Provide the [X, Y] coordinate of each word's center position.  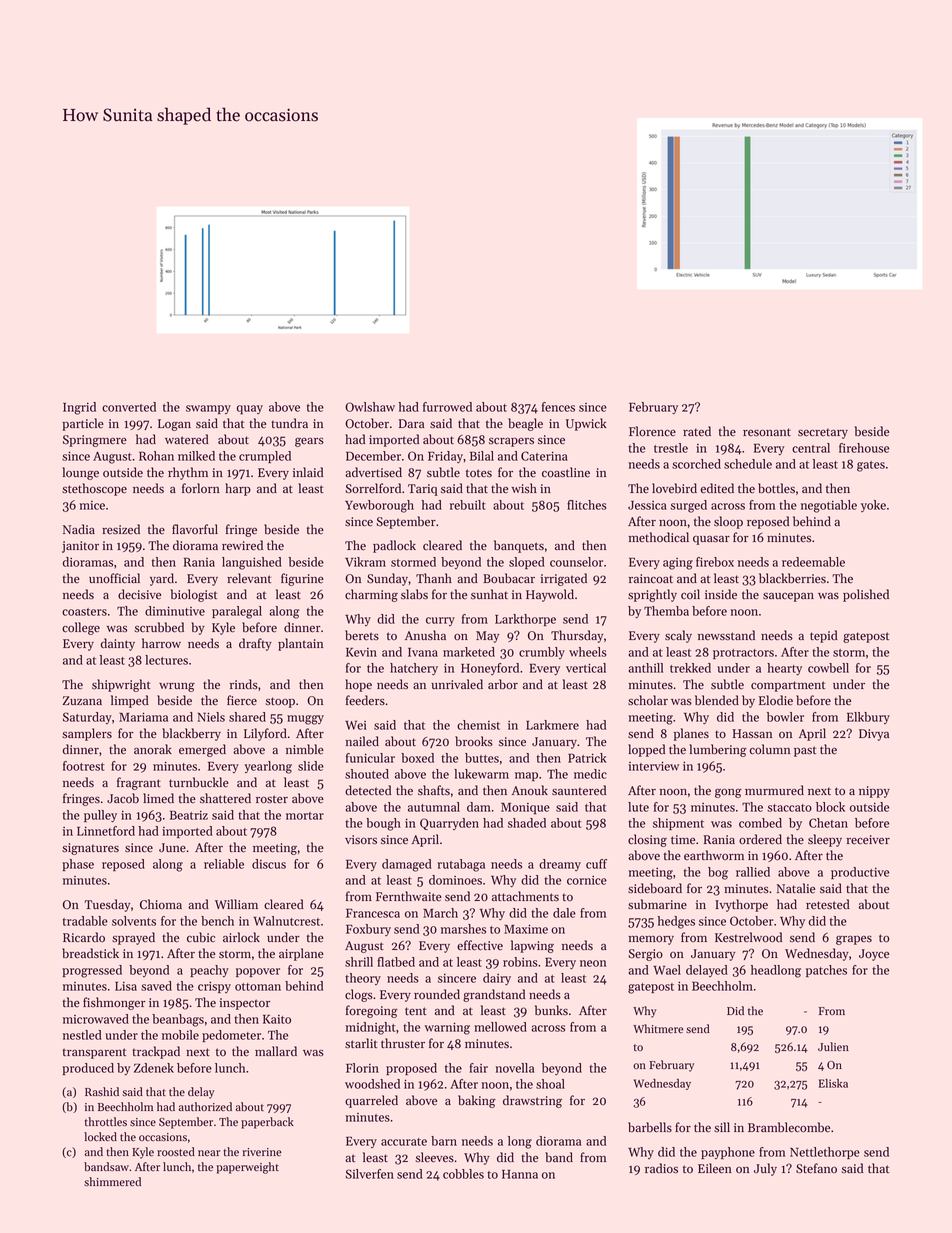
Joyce [874, 955]
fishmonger [114, 1003]
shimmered [112, 1182]
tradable [85, 921]
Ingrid [79, 408]
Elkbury [868, 718]
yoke [873, 506]
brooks [474, 741]
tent [416, 1011]
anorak [153, 749]
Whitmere [658, 1028]
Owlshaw [370, 407]
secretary [823, 433]
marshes [463, 929]
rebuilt [468, 505]
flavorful [195, 529]
